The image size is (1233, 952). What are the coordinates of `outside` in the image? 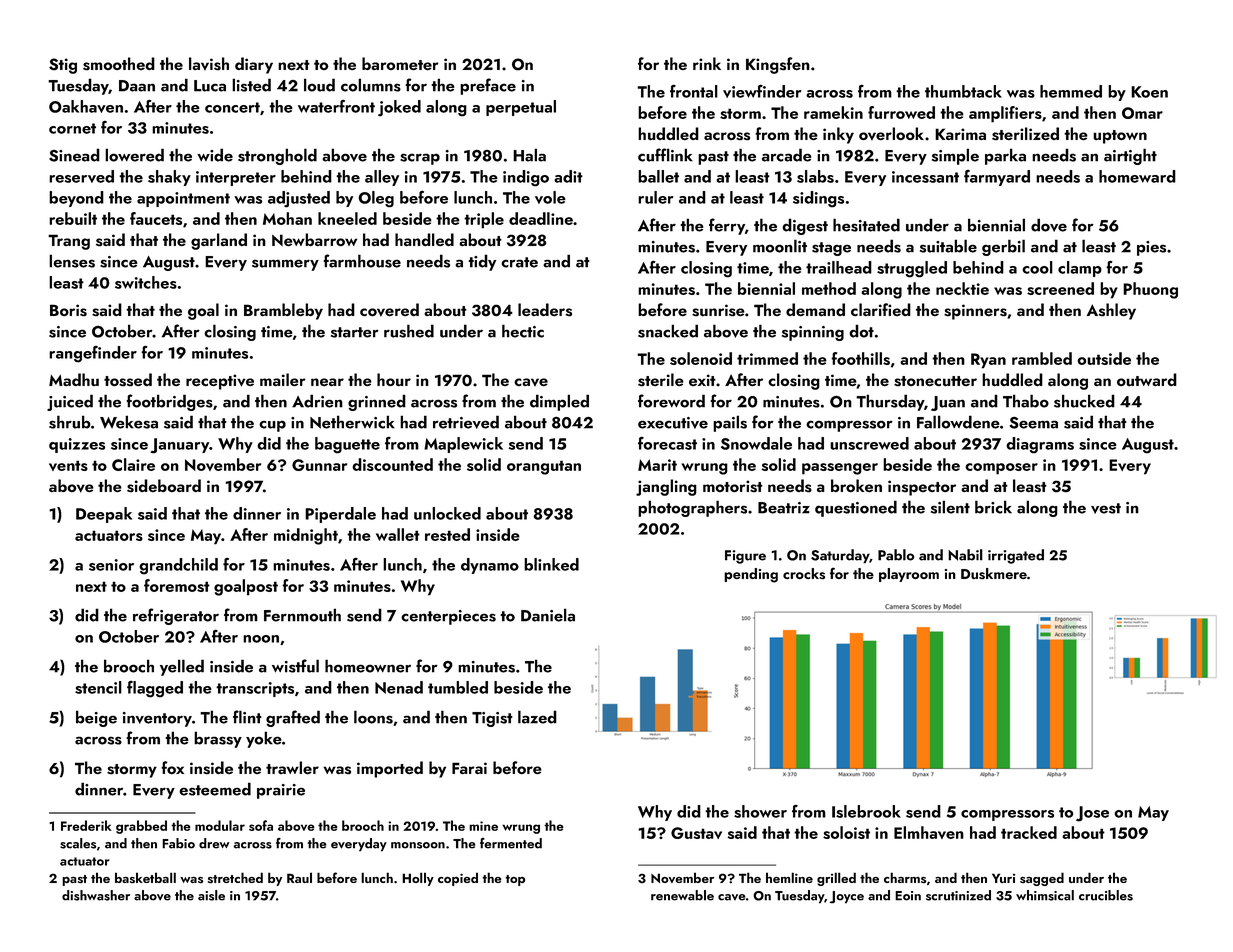 It's located at (1104, 358).
